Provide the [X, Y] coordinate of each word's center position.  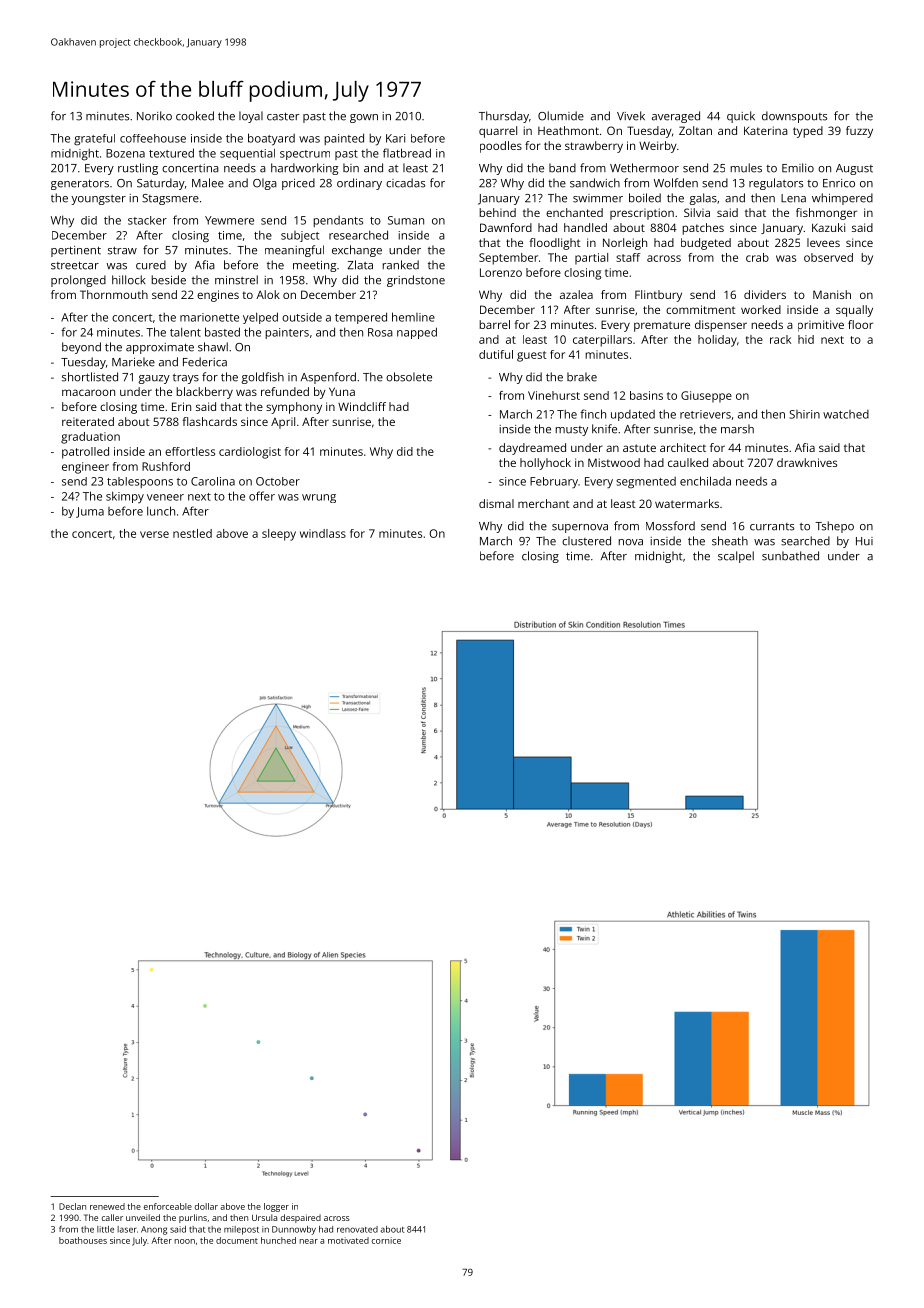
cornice [386, 1240]
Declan [72, 1206]
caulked [688, 462]
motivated [348, 1240]
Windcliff [362, 406]
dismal [496, 503]
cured [151, 265]
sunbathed [790, 556]
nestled [192, 533]
